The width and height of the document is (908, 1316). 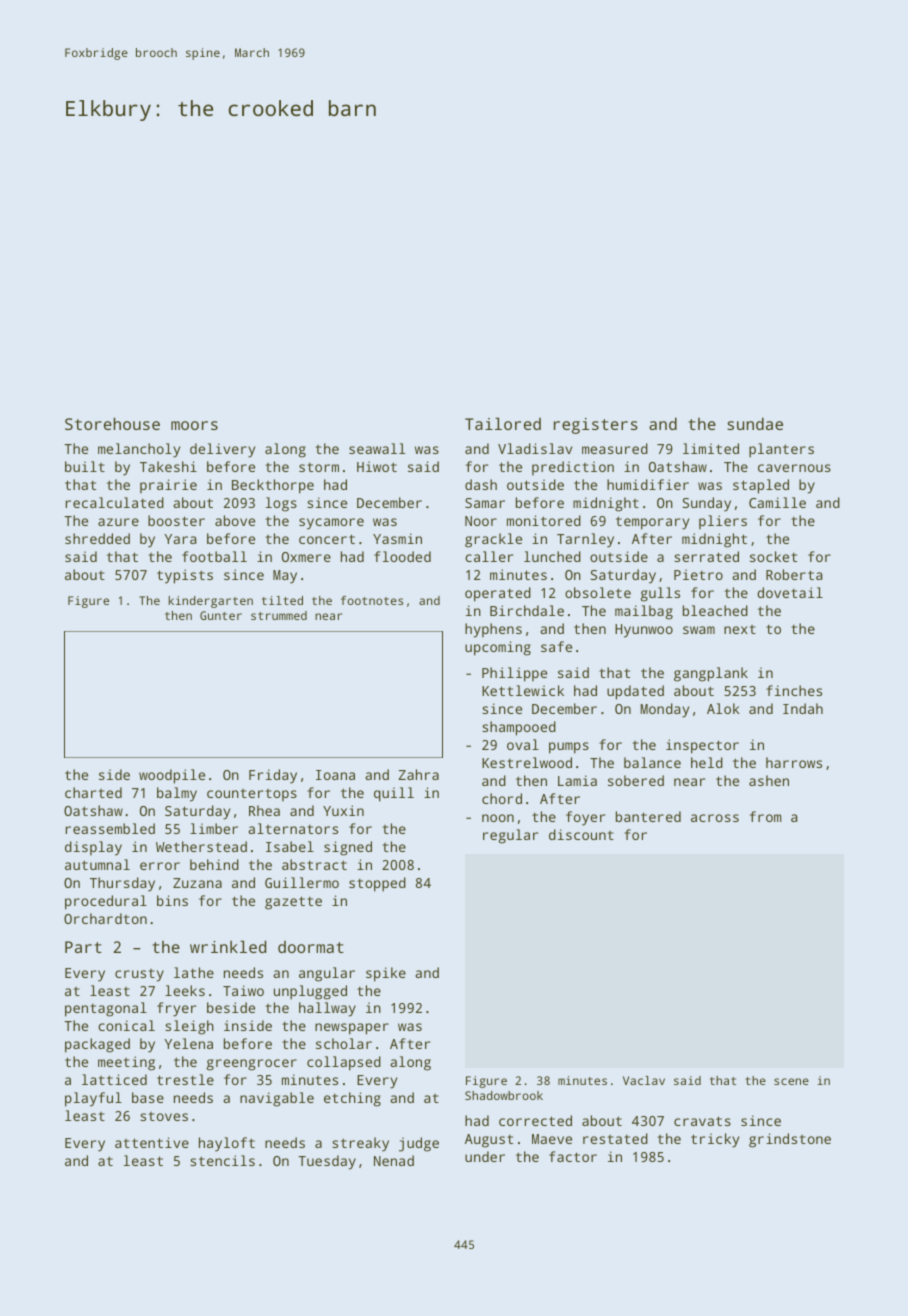 What do you see at coordinates (755, 423) in the document?
I see `sundae` at bounding box center [755, 423].
